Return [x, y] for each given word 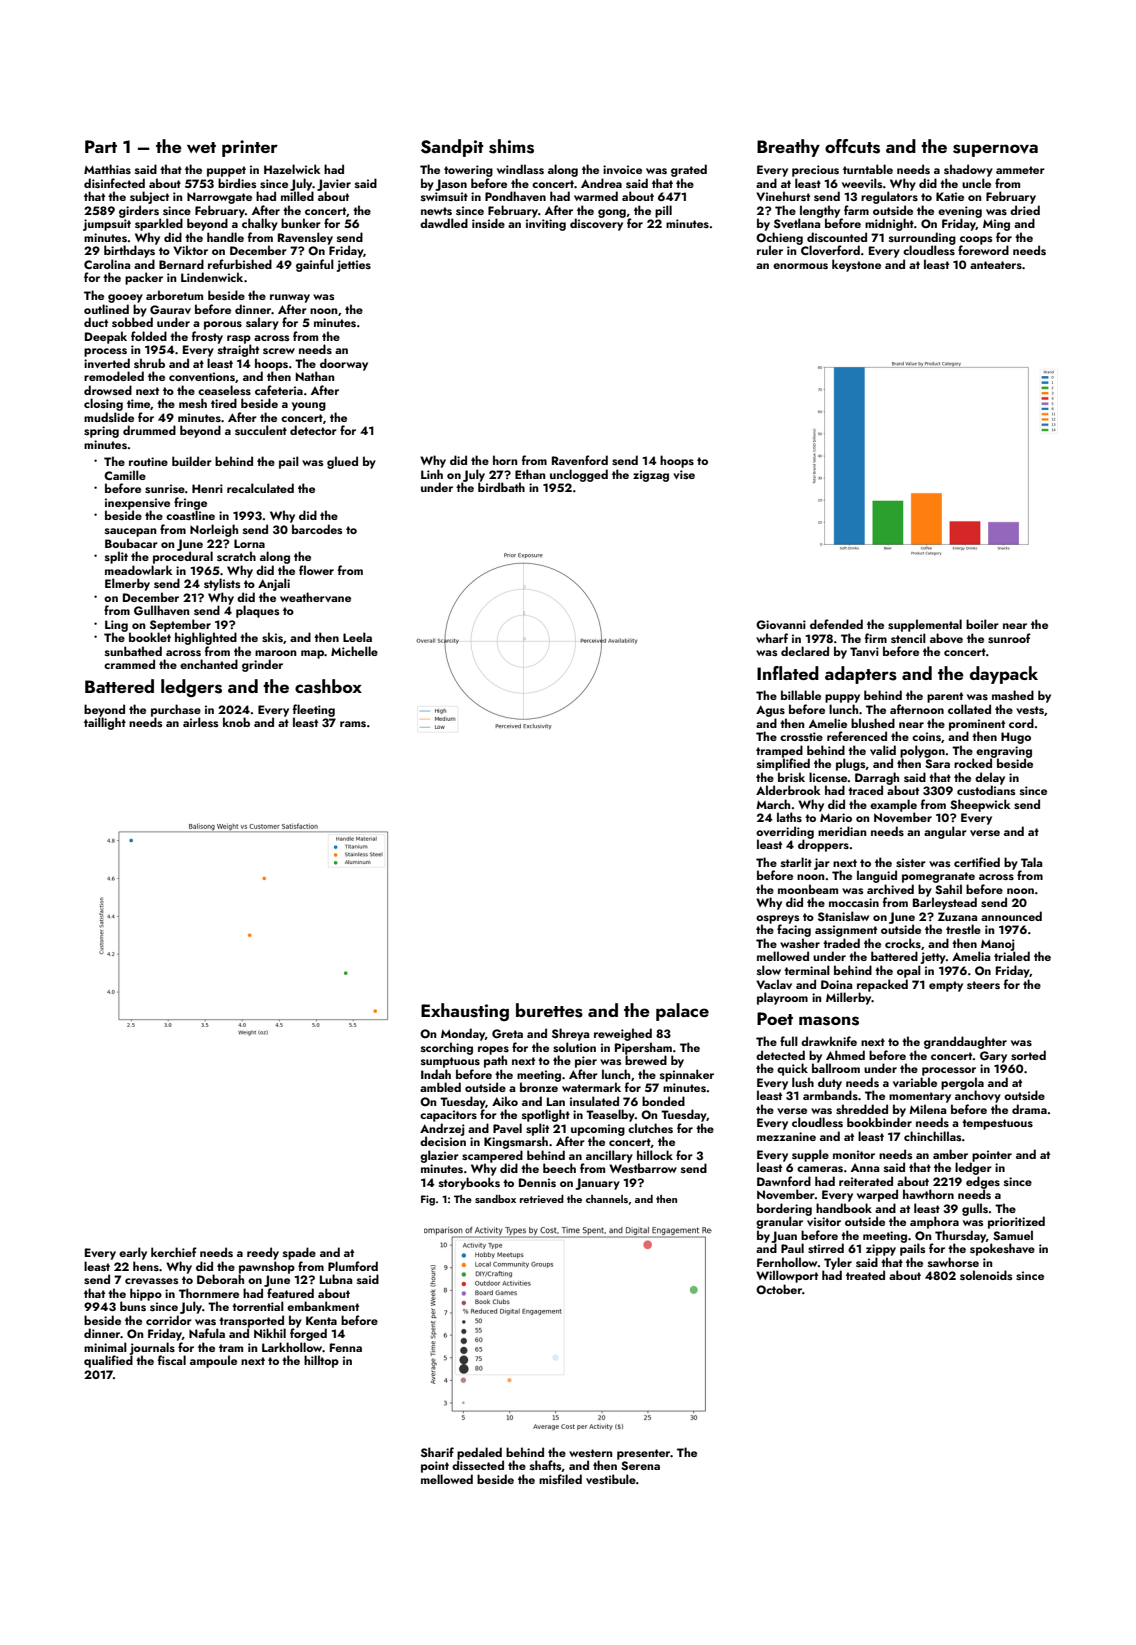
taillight [105, 723]
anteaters [996, 265]
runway [290, 298]
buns [133, 1306]
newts [436, 211]
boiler [982, 624]
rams [353, 724]
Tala [1031, 862]
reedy [263, 1253]
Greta [507, 1033]
